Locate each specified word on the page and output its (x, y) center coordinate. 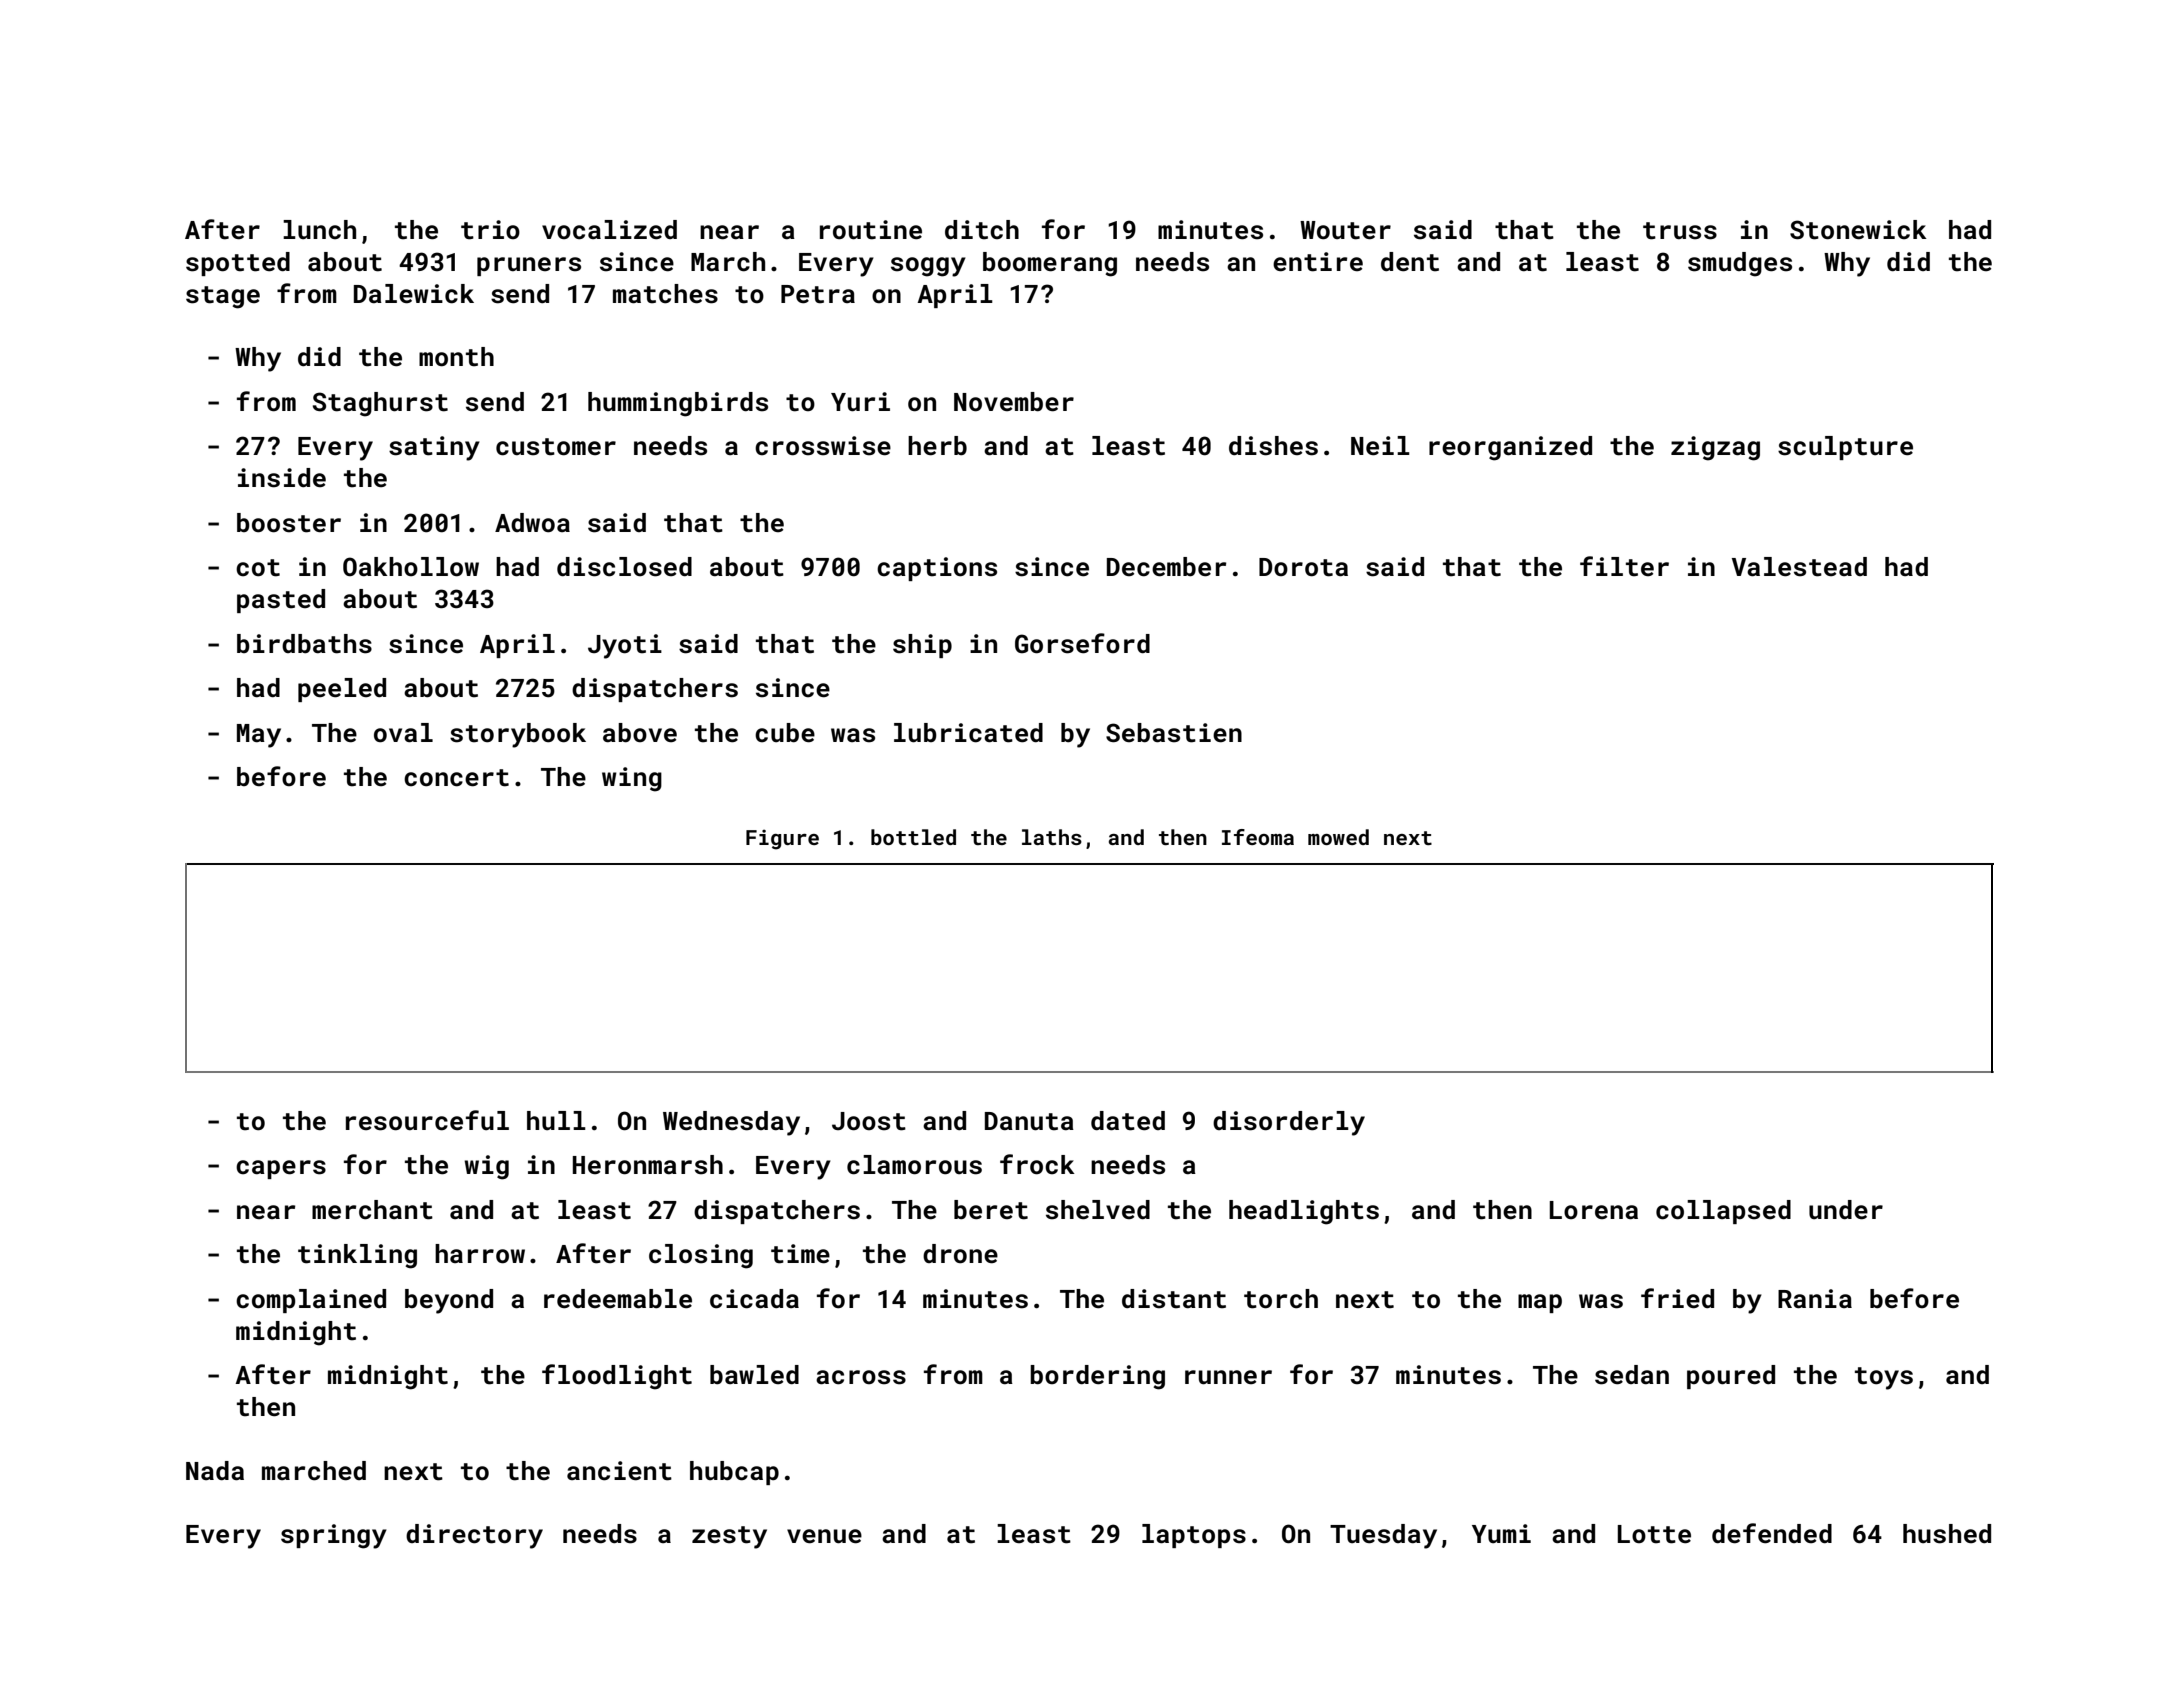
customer (556, 447)
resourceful (427, 1120)
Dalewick (414, 294)
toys (1884, 1378)
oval (403, 733)
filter (1624, 566)
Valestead (1799, 567)
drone (960, 1254)
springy (334, 1536)
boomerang (1050, 264)
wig (486, 1167)
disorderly (1289, 1123)
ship (922, 646)
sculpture (1845, 448)
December (1166, 567)
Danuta (1029, 1121)
